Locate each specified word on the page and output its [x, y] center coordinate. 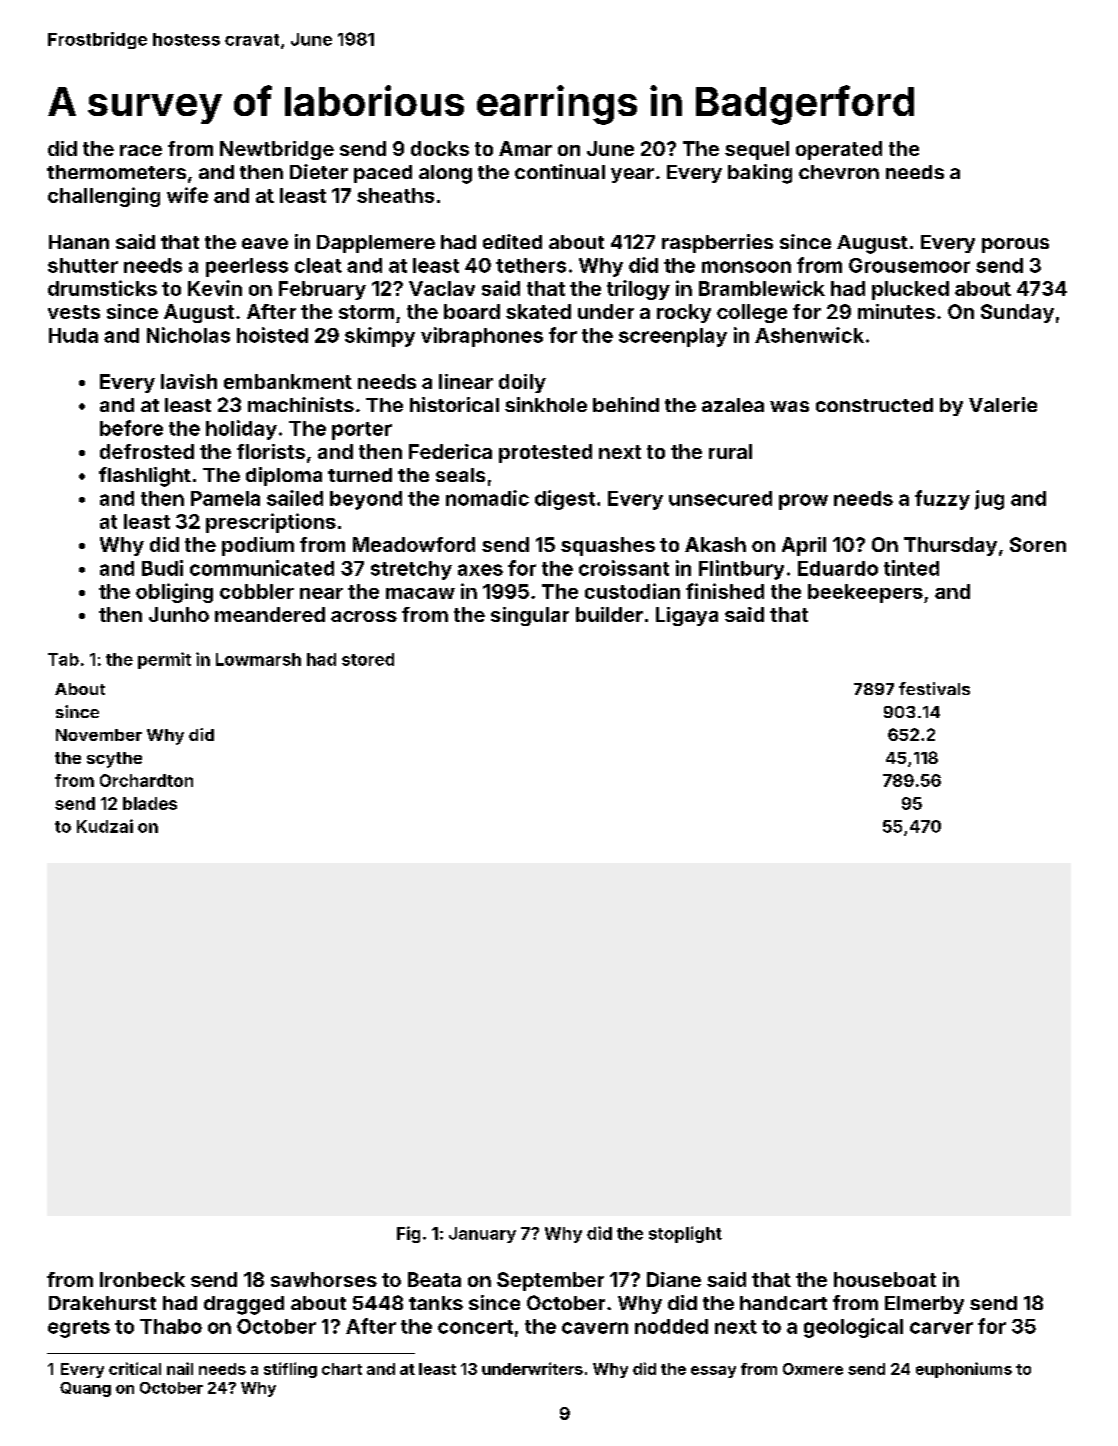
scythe [114, 760]
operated [839, 150]
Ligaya [687, 616]
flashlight [145, 477]
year [632, 175]
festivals [934, 688]
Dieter [319, 171]
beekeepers [865, 593]
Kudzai [105, 826]
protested [545, 453]
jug [989, 500]
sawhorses [324, 1279]
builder [609, 614]
